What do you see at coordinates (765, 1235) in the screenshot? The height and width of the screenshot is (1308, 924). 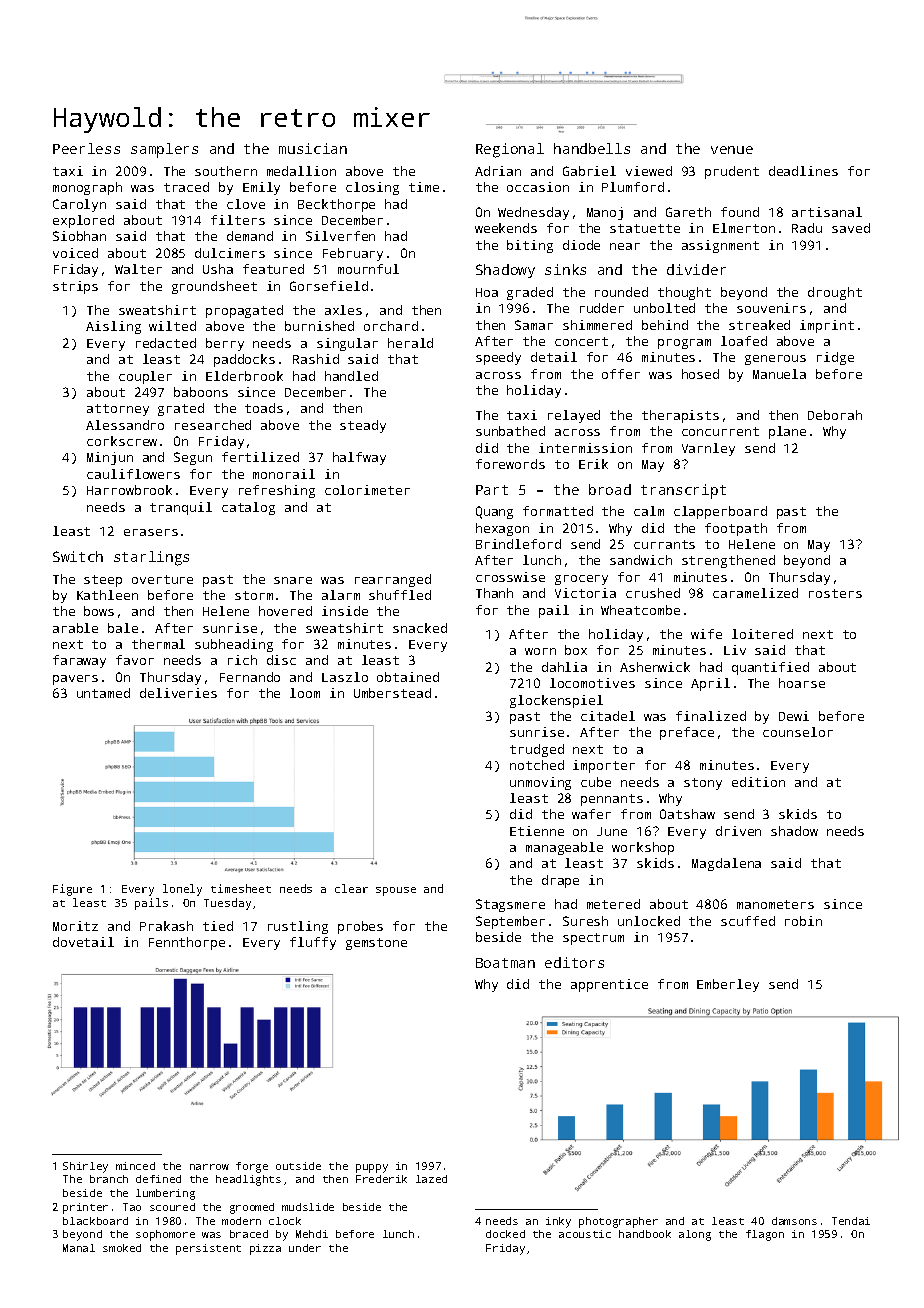 I see `flagon` at bounding box center [765, 1235].
